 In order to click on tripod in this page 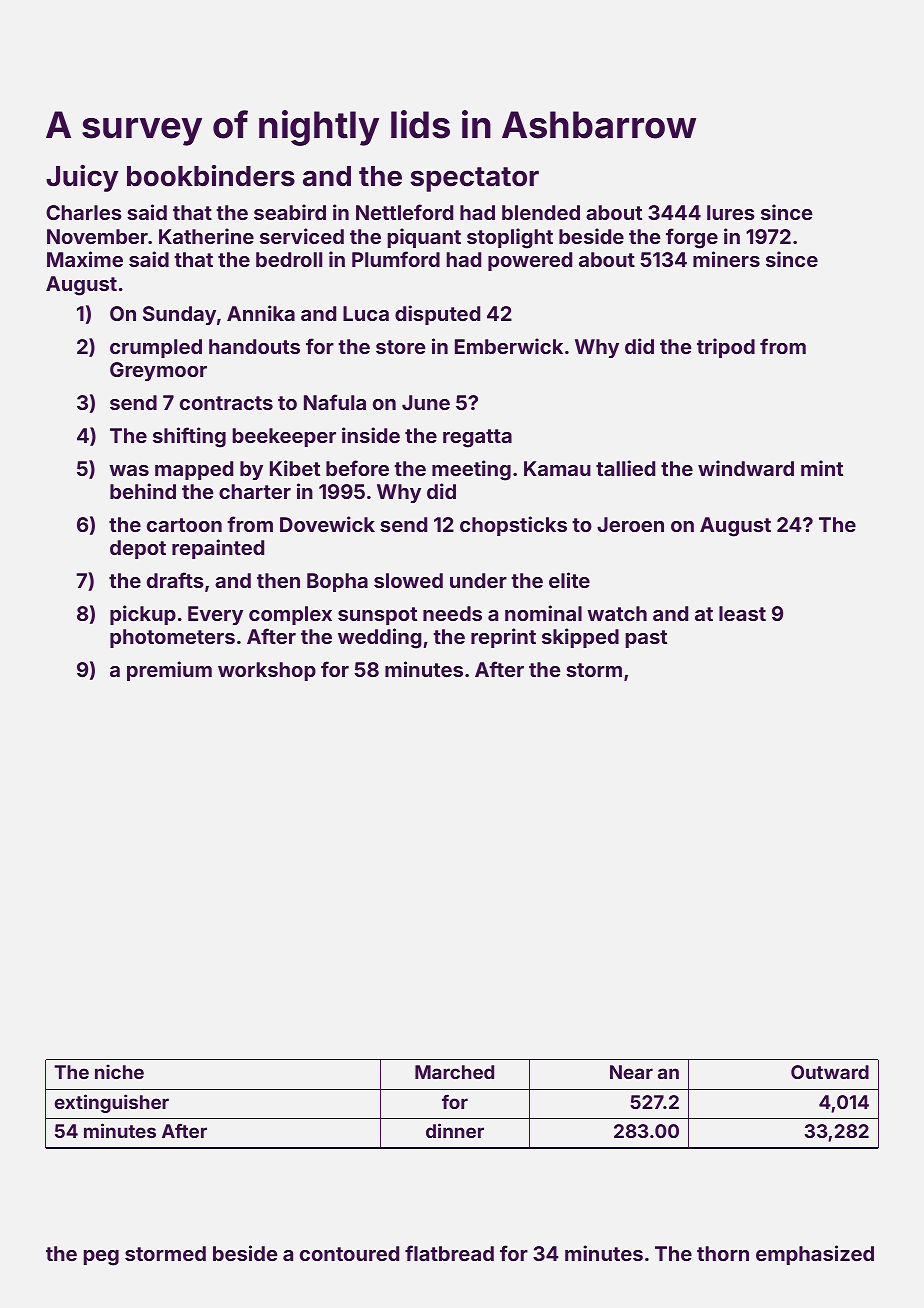, I will do `click(726, 348)`.
